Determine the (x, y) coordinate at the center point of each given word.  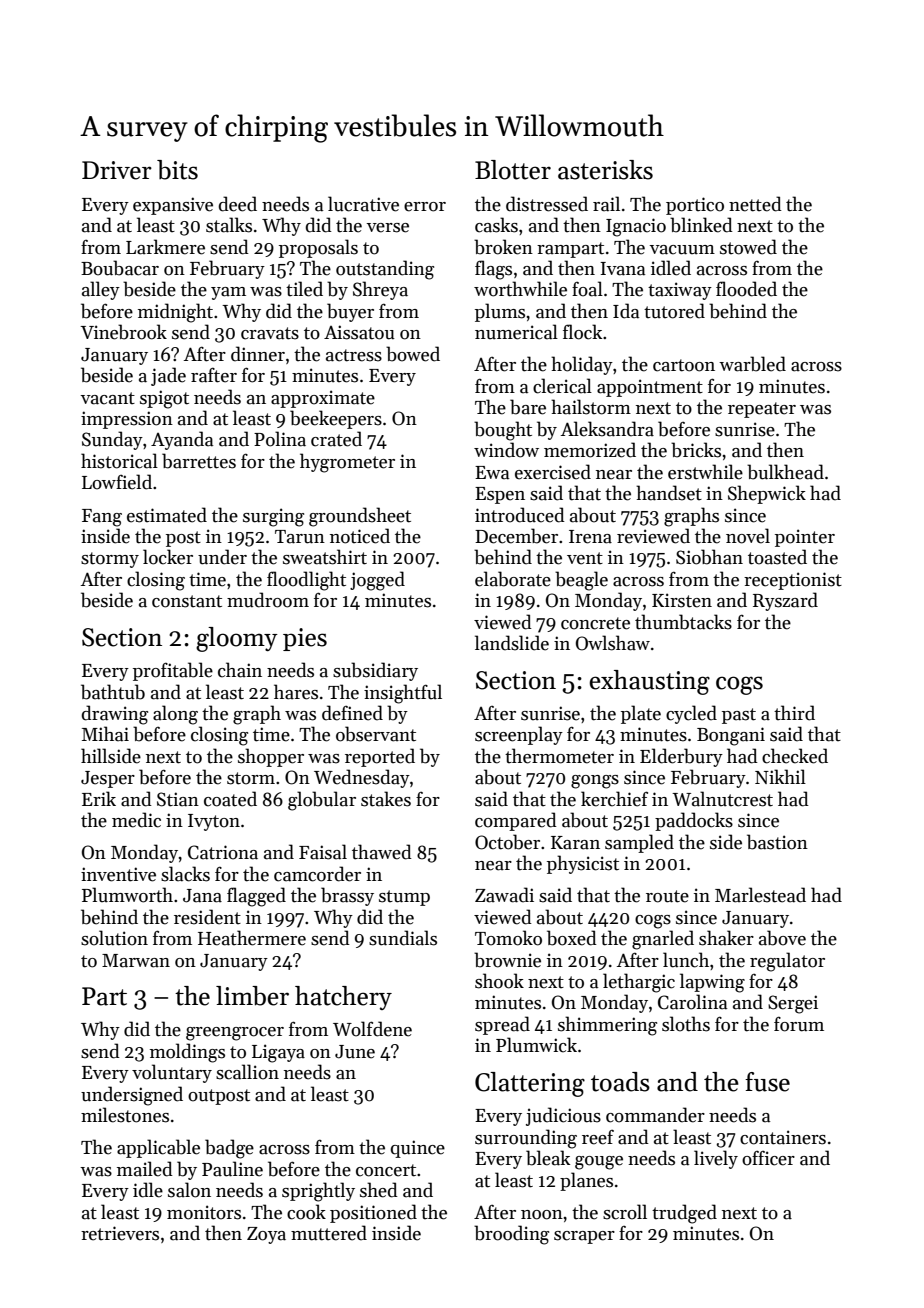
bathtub (113, 692)
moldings (187, 1053)
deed (238, 204)
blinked (701, 225)
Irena (590, 537)
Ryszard (785, 601)
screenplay (519, 735)
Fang (102, 518)
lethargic (639, 983)
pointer (805, 538)
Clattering (530, 1084)
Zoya (266, 1235)
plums (500, 312)
